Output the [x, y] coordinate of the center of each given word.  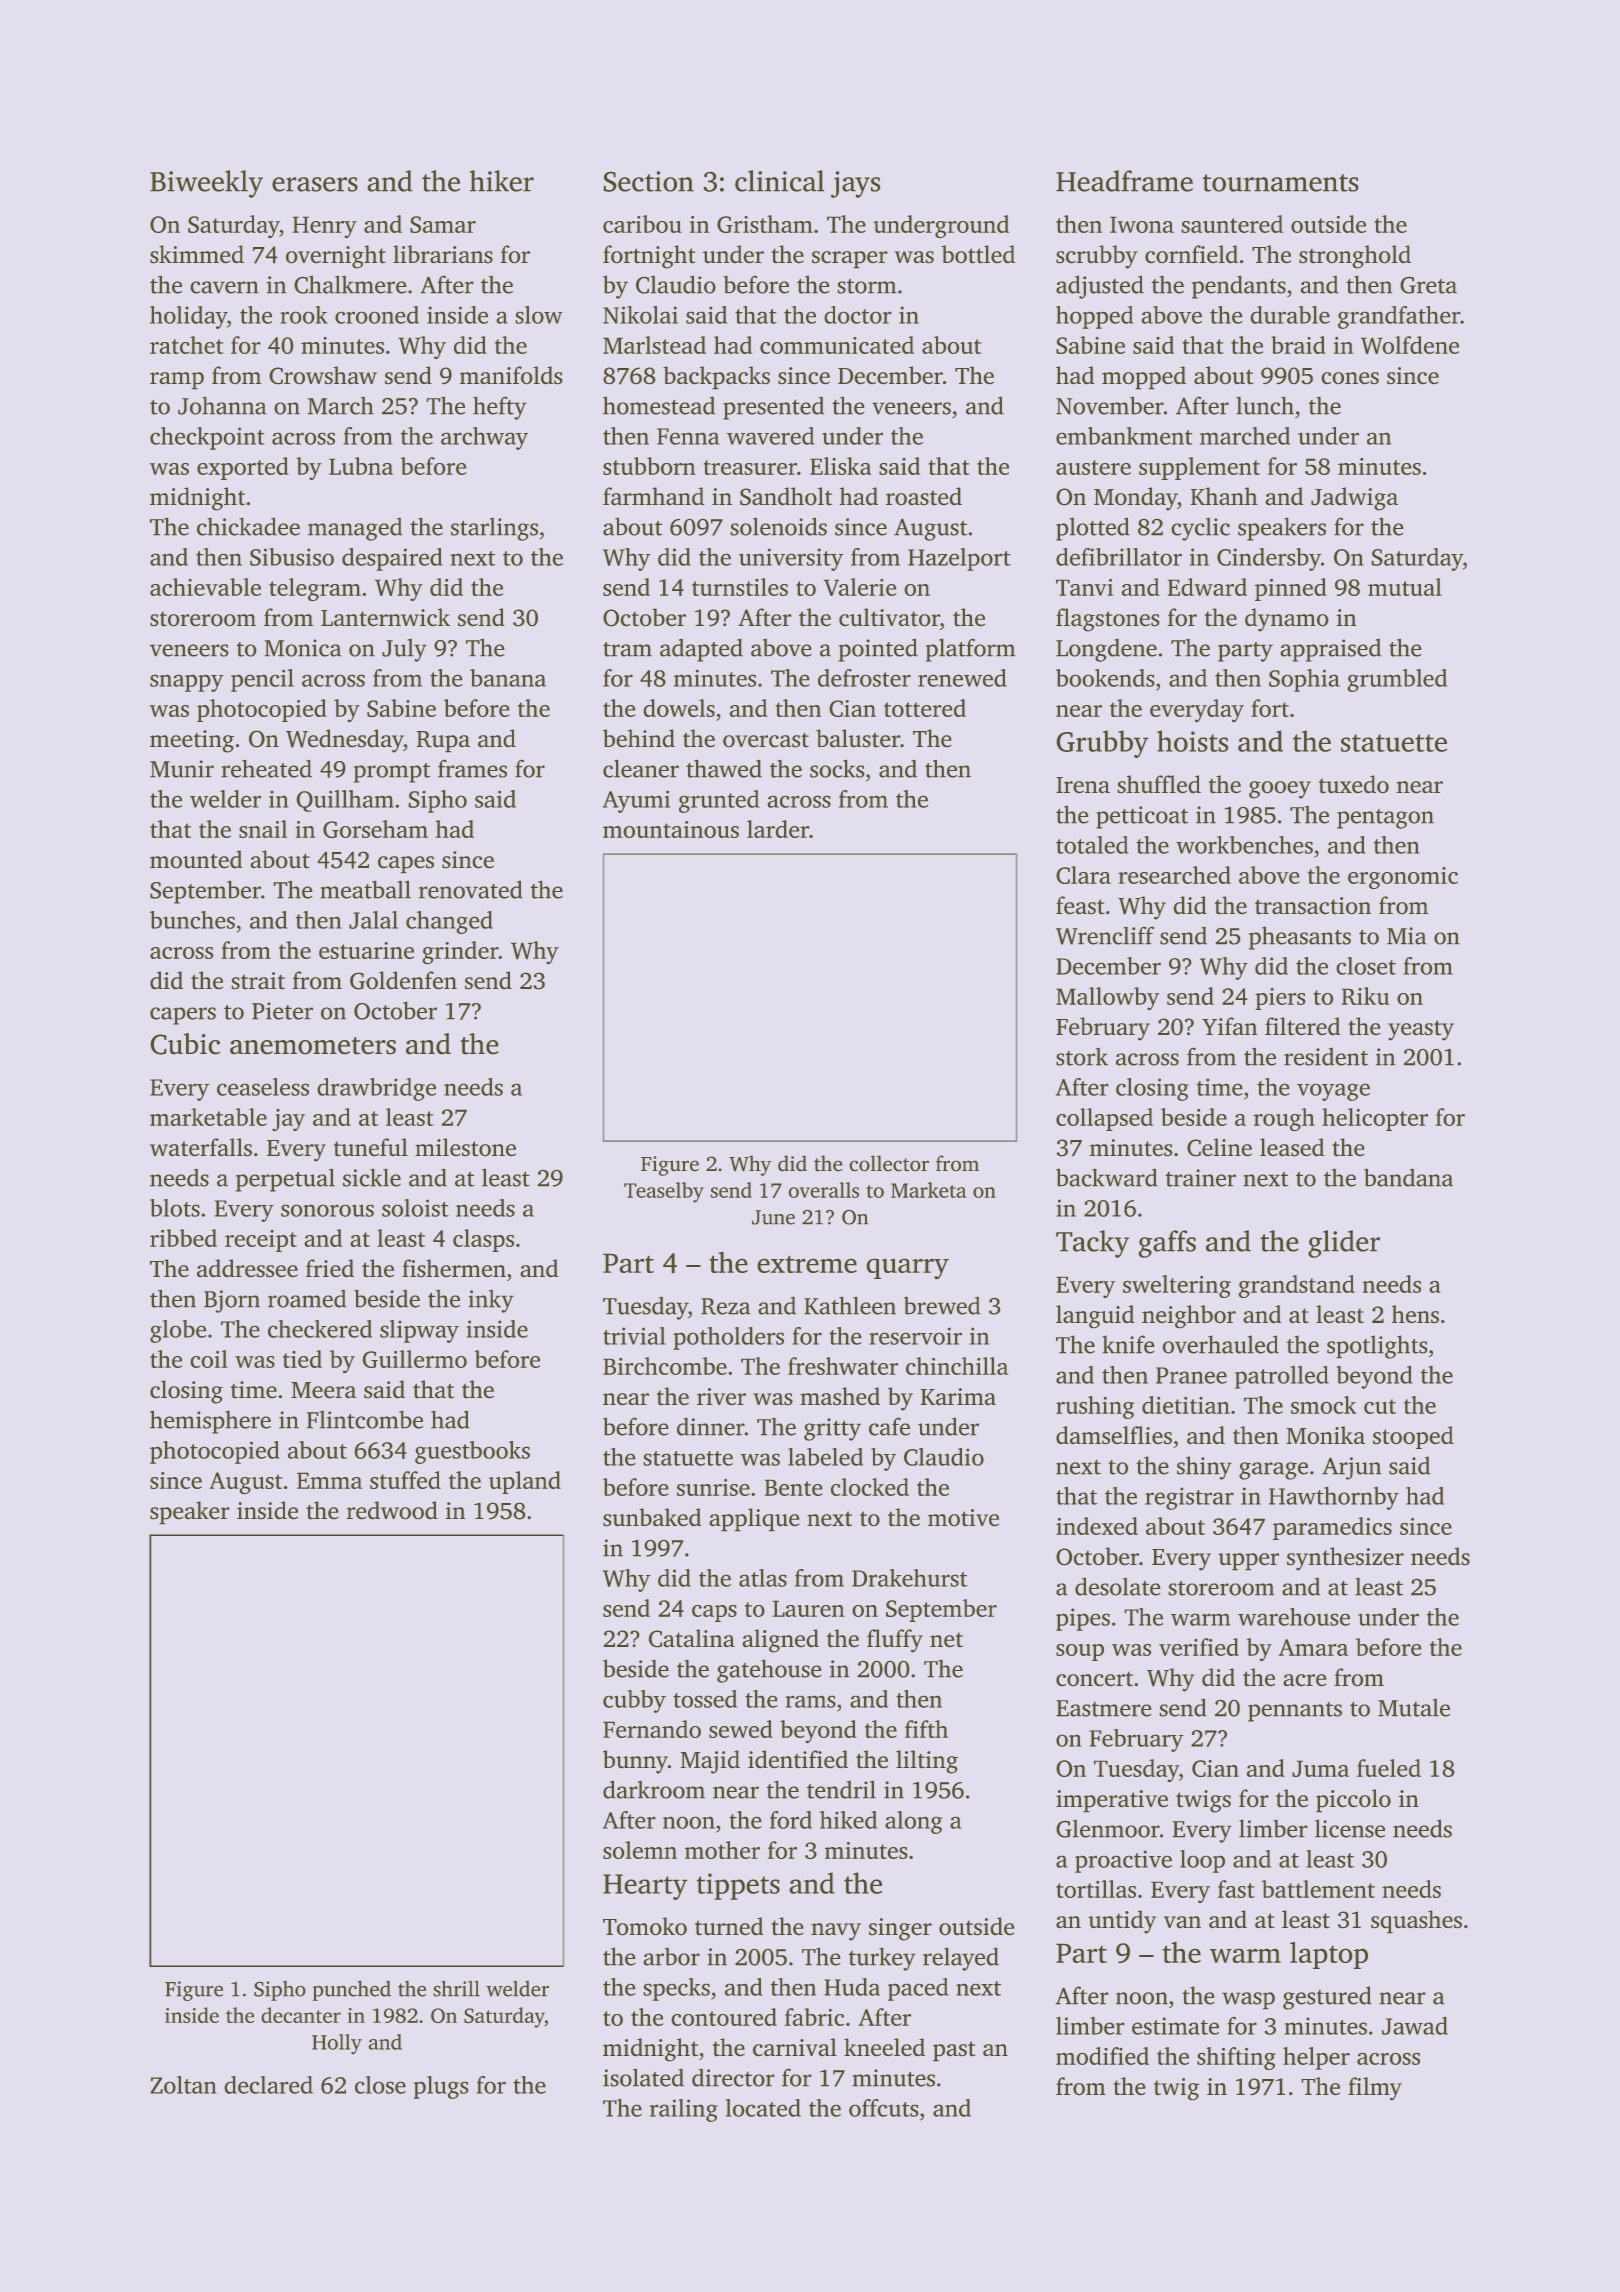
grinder [460, 953]
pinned [1291, 589]
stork [1082, 1056]
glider [1344, 1244]
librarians [443, 254]
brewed [942, 1305]
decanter [301, 2015]
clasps [483, 1240]
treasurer [750, 467]
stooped [1413, 1437]
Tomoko [645, 1926]
